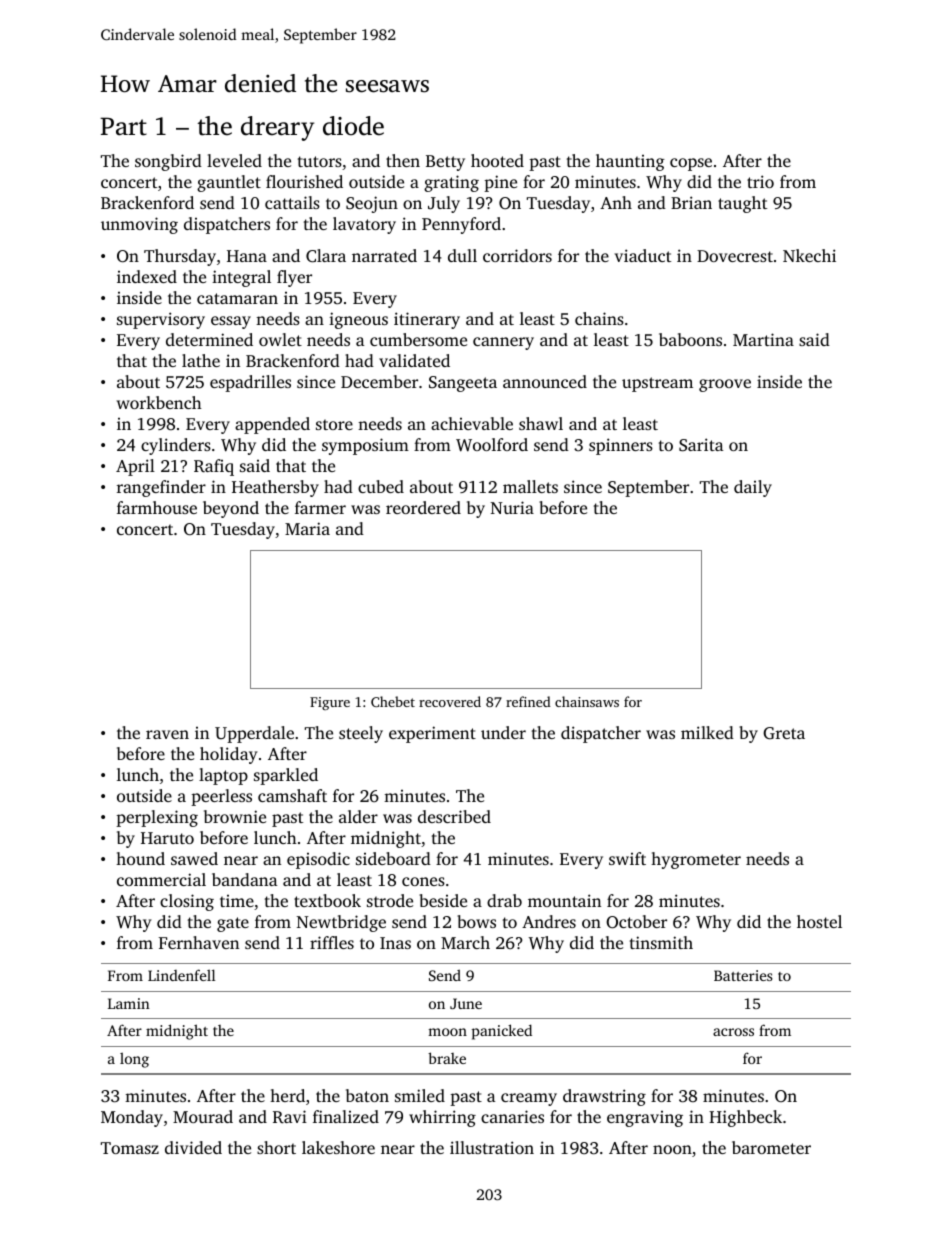  Describe the element at coordinates (763, 339) in the document. I see `Martina` at that location.
